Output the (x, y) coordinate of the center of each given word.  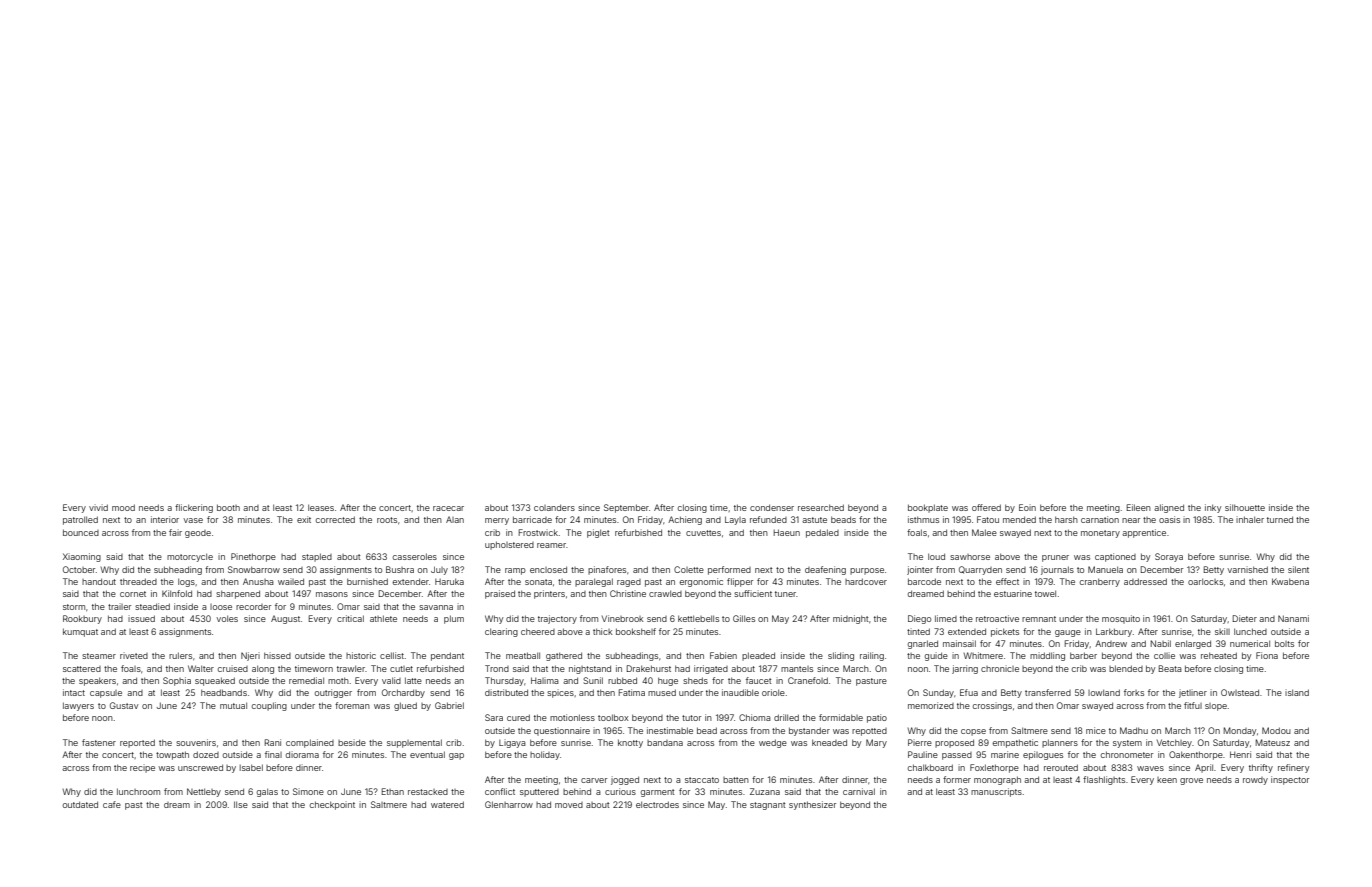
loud (936, 556)
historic (361, 655)
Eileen (1139, 507)
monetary (1100, 534)
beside (352, 742)
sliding (841, 656)
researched (821, 507)
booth (228, 507)
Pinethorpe (253, 557)
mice (1096, 730)
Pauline (923, 754)
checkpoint (332, 805)
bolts (1284, 643)
